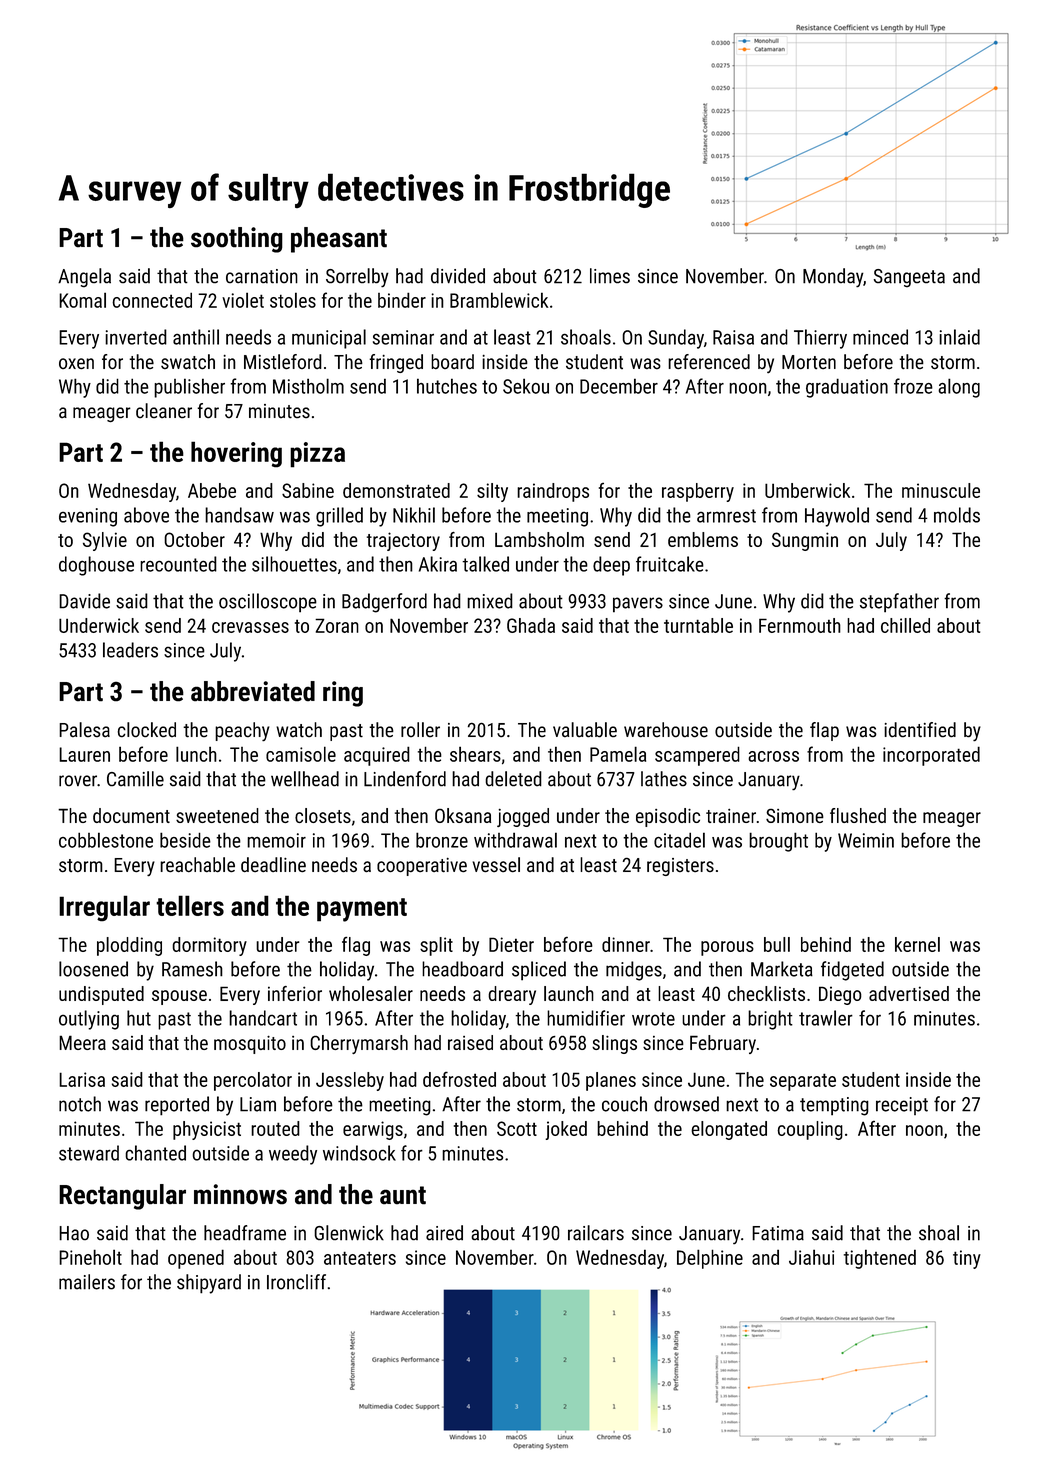 This document has height=1476, width=1039. I want to click on shipyard, so click(209, 1284).
